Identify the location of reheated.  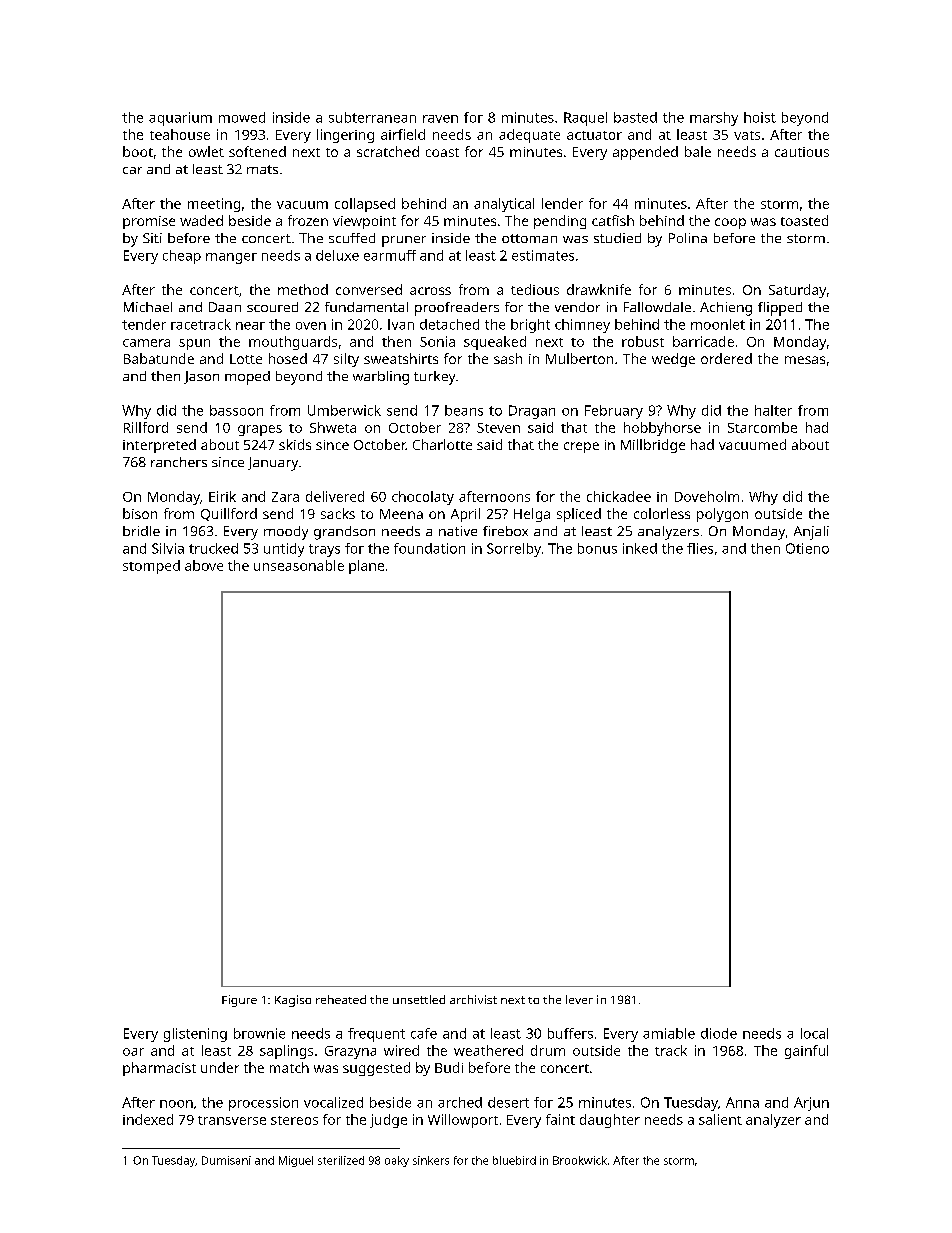
(341, 999).
